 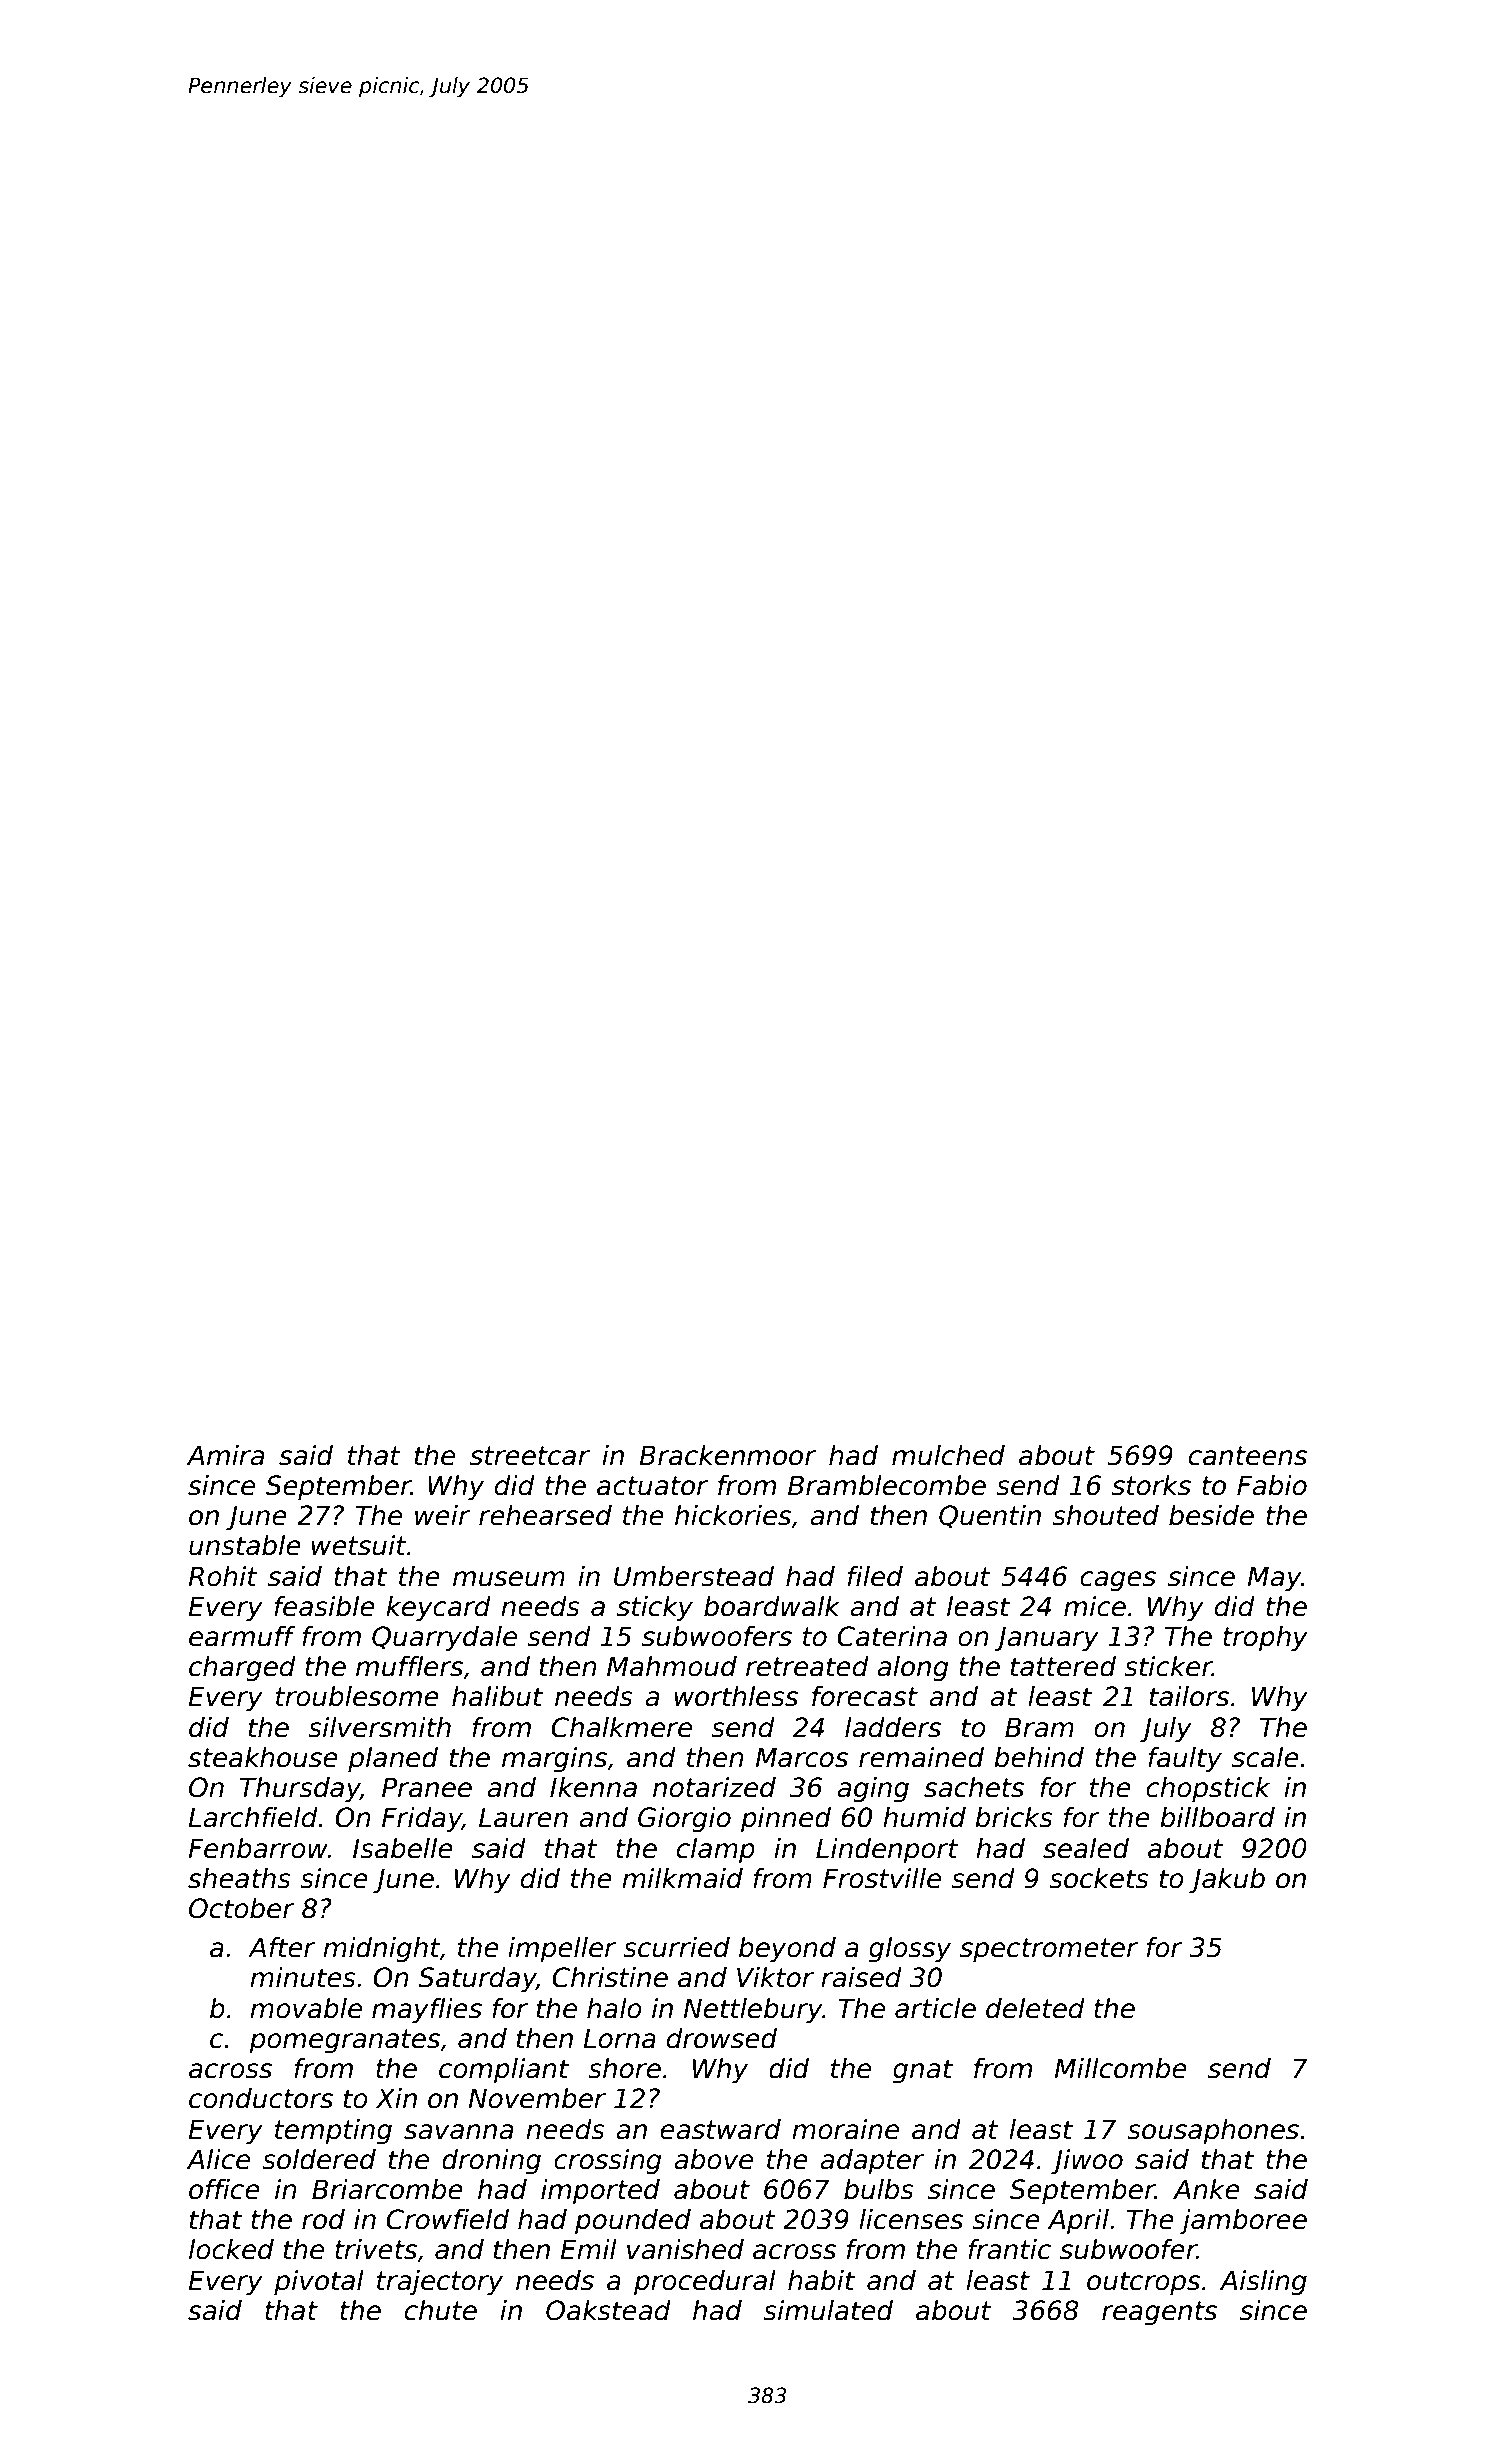 What do you see at coordinates (990, 1517) in the document?
I see `Quentin` at bounding box center [990, 1517].
